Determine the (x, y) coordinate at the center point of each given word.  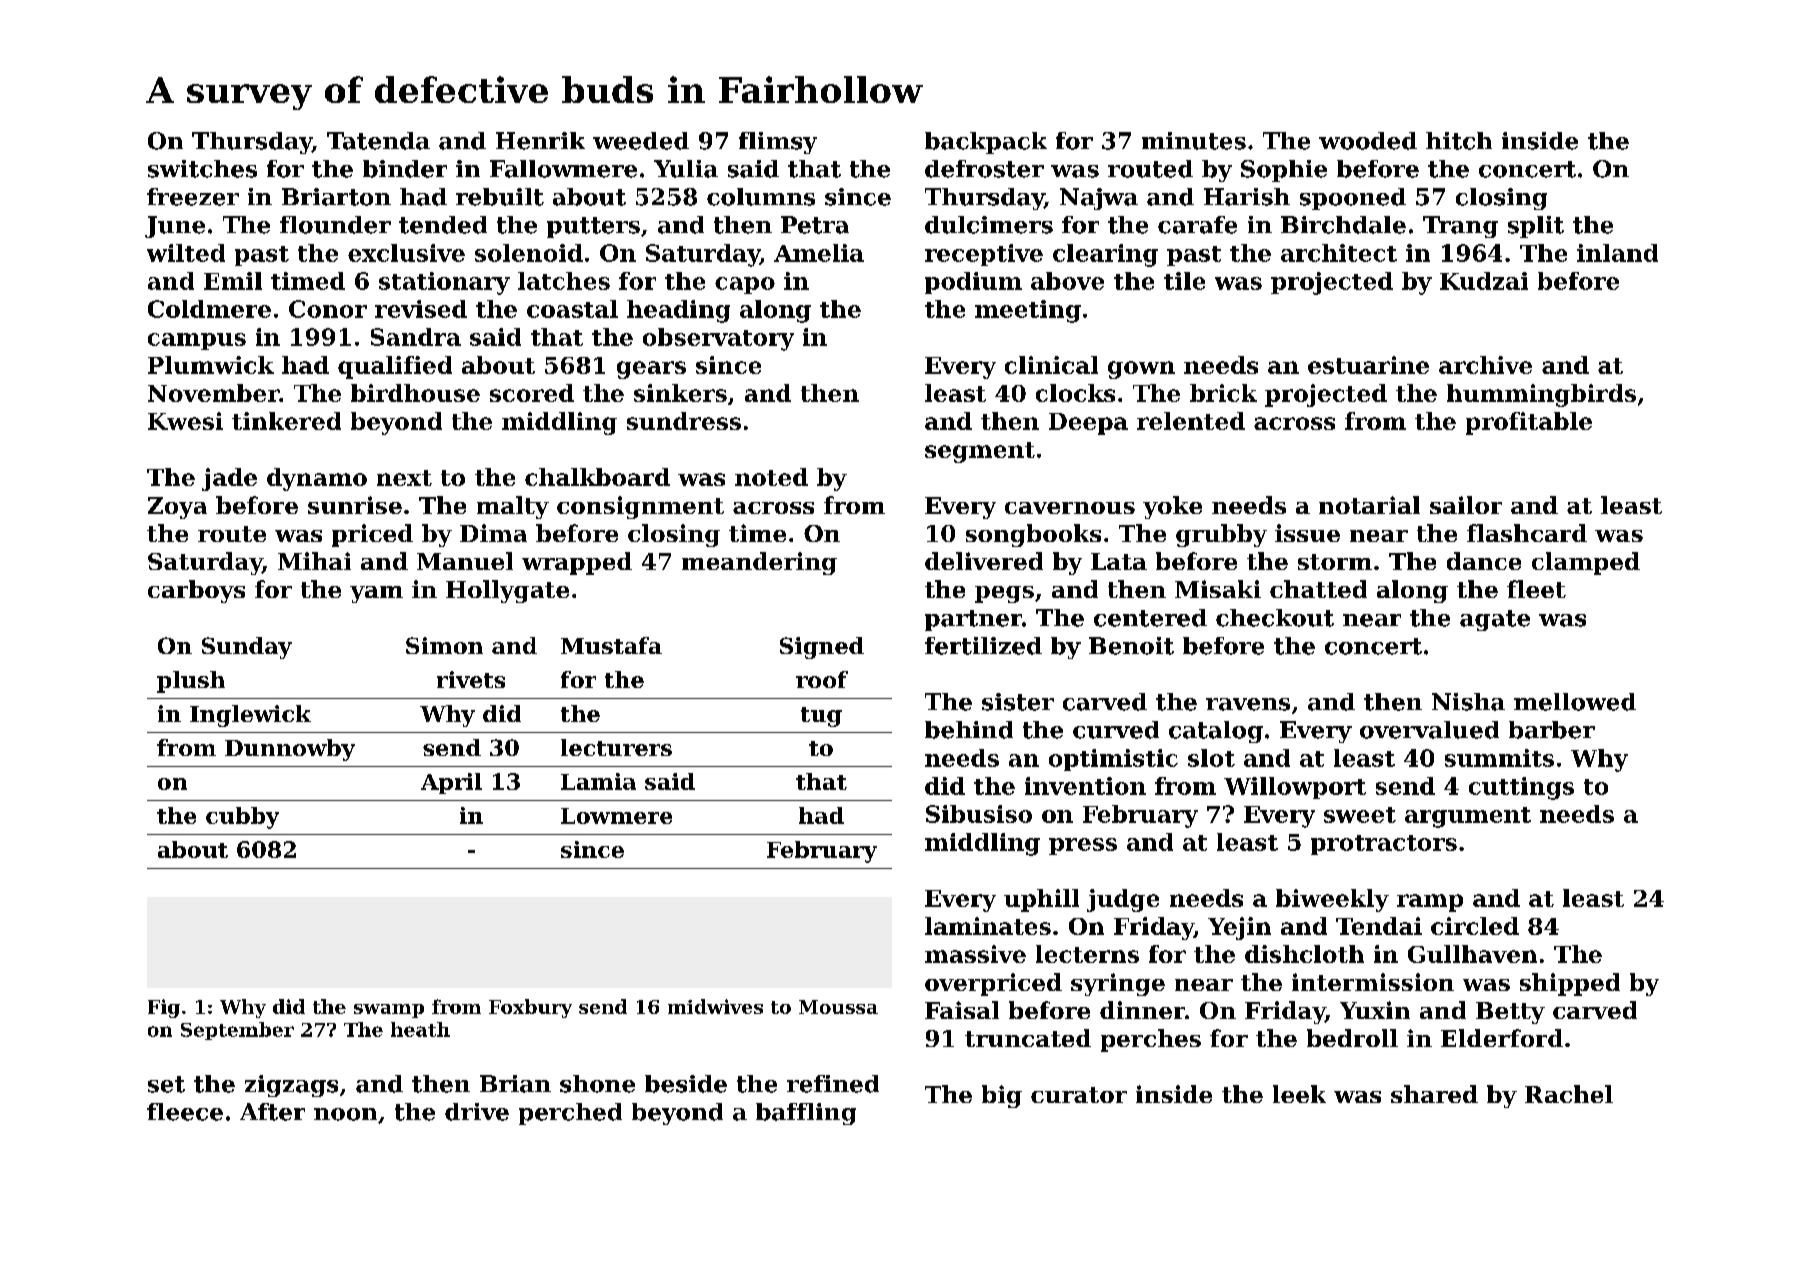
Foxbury (530, 1008)
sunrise (355, 505)
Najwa (1099, 199)
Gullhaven (1472, 954)
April (451, 783)
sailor (1466, 505)
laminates (988, 926)
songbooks (1033, 535)
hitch (1459, 141)
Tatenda (378, 141)
